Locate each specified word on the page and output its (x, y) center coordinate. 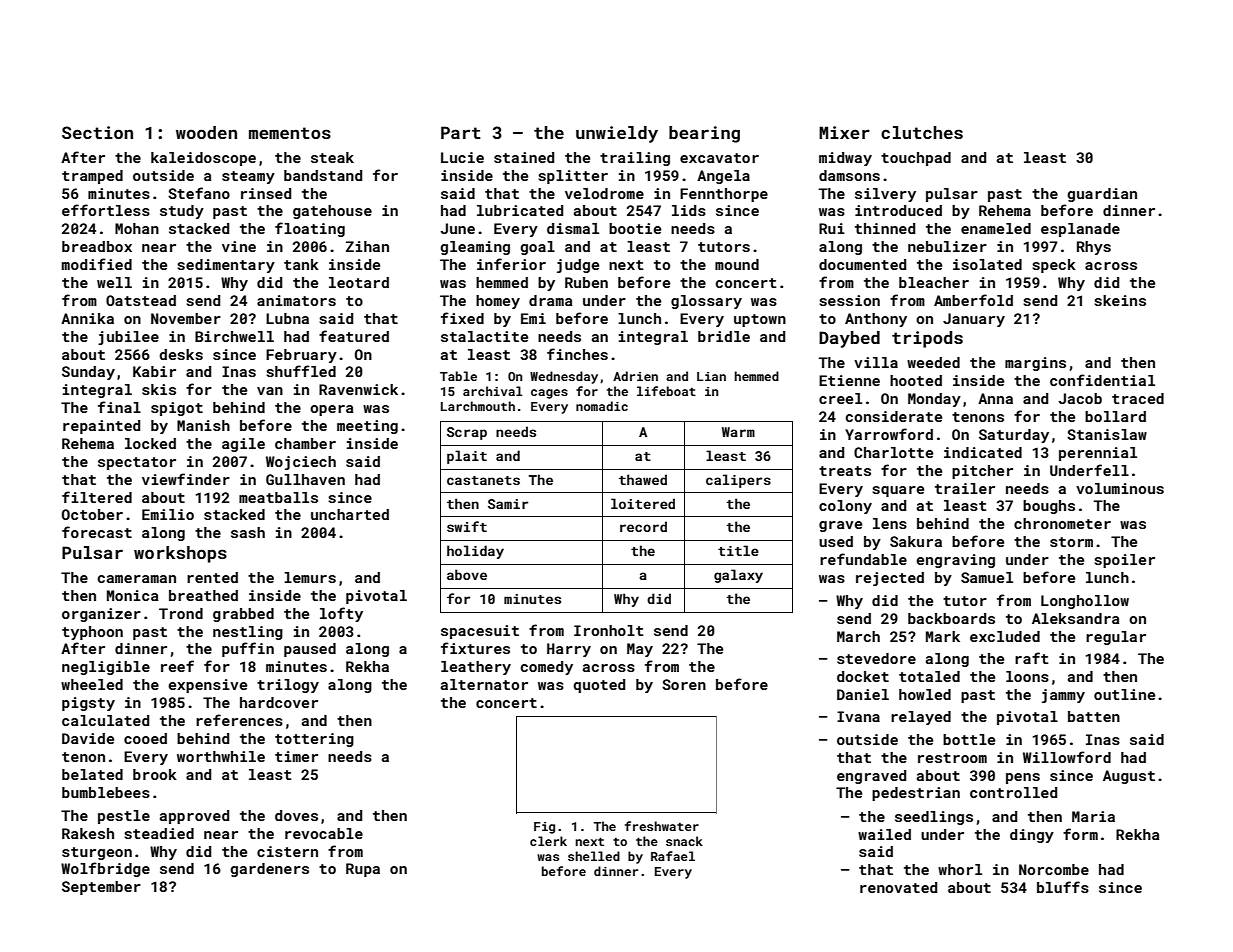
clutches (922, 132)
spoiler (1124, 561)
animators (296, 300)
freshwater (662, 826)
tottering (314, 740)
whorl (960, 869)
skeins (1120, 300)
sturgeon (97, 853)
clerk (548, 841)
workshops (180, 554)
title (738, 550)
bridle (724, 336)
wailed (884, 834)
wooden (206, 132)
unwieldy (617, 134)
